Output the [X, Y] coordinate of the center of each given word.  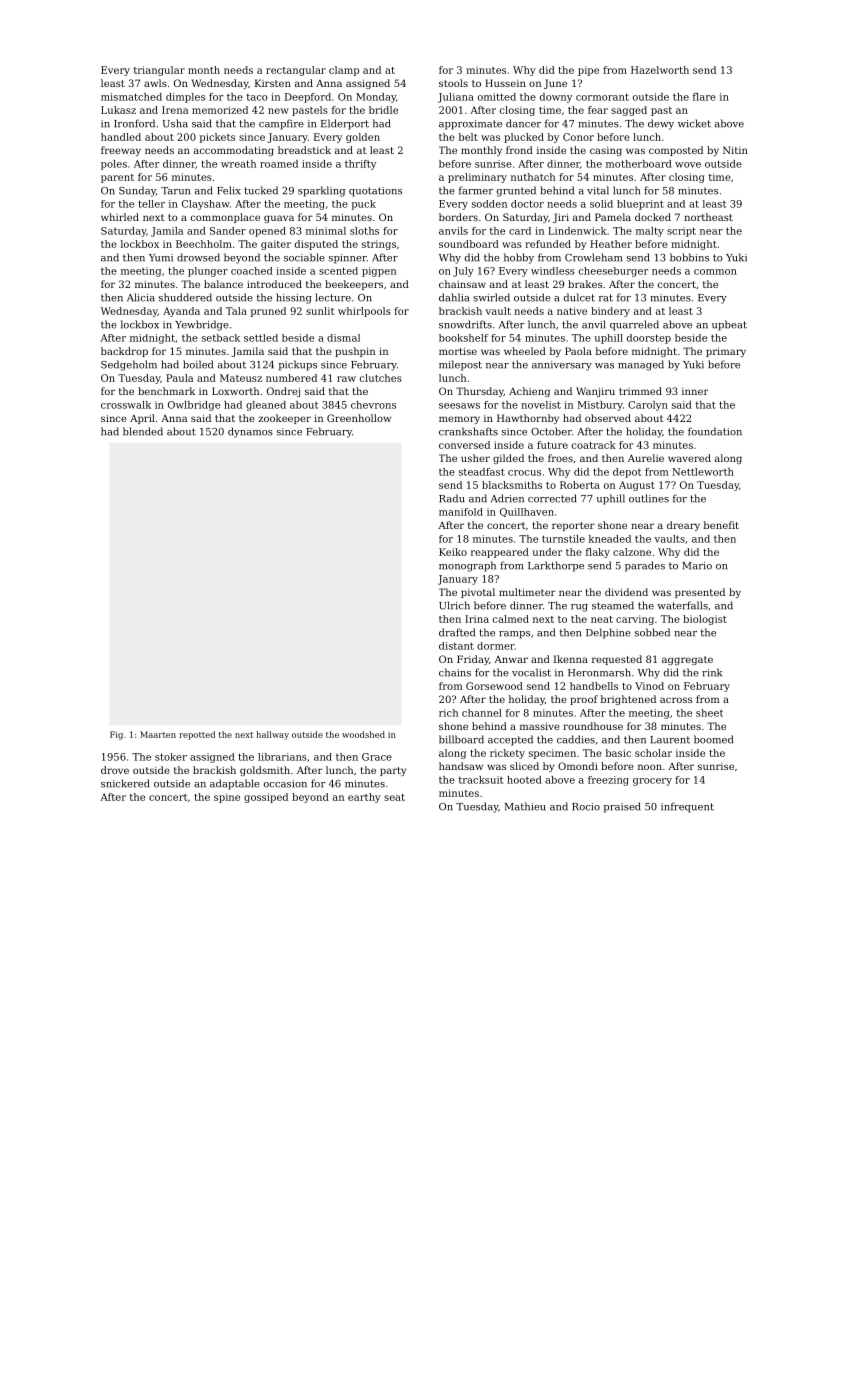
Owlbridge [194, 406]
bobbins [689, 257]
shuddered [185, 297]
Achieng [529, 392]
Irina [477, 619]
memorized [220, 110]
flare [704, 97]
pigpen [379, 272]
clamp [344, 71]
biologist [705, 620]
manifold [461, 512]
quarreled [634, 325]
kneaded [610, 539]
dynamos [250, 432]
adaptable [235, 784]
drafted [457, 632]
